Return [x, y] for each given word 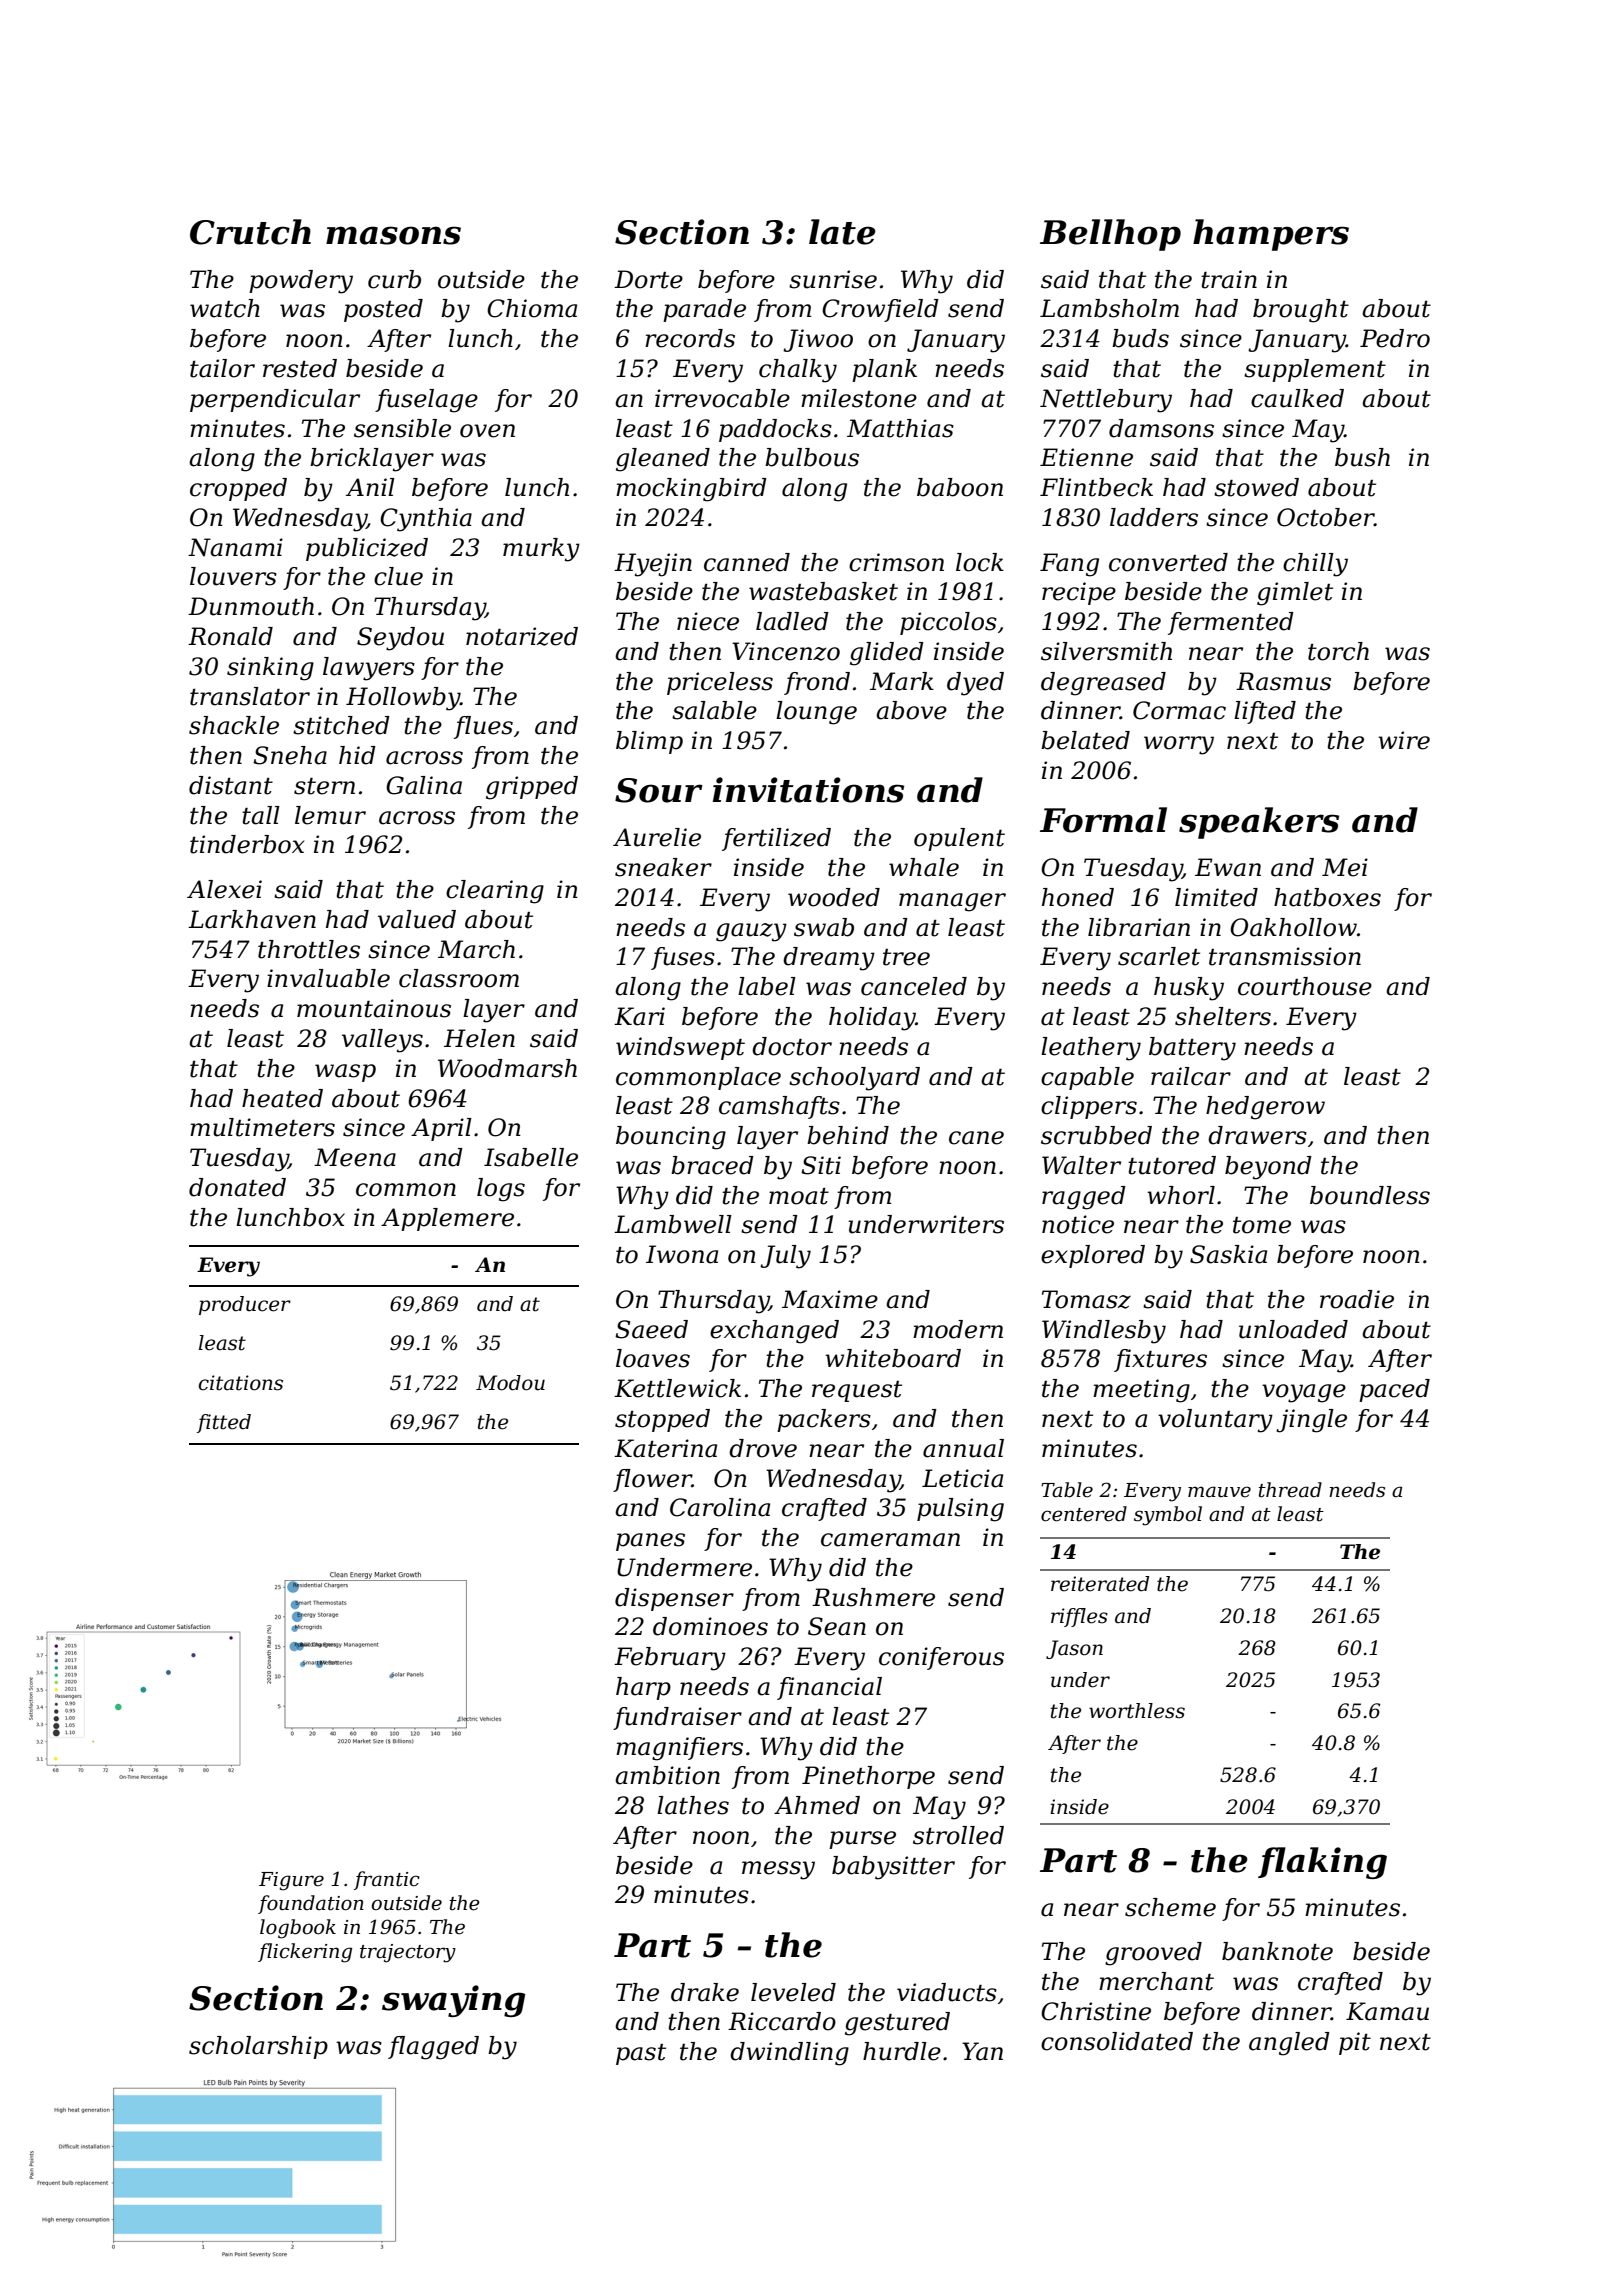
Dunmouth [251, 606]
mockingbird [691, 490]
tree [906, 957]
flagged [433, 2048]
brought [1301, 311]
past [641, 2054]
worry [1179, 745]
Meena [355, 1157]
